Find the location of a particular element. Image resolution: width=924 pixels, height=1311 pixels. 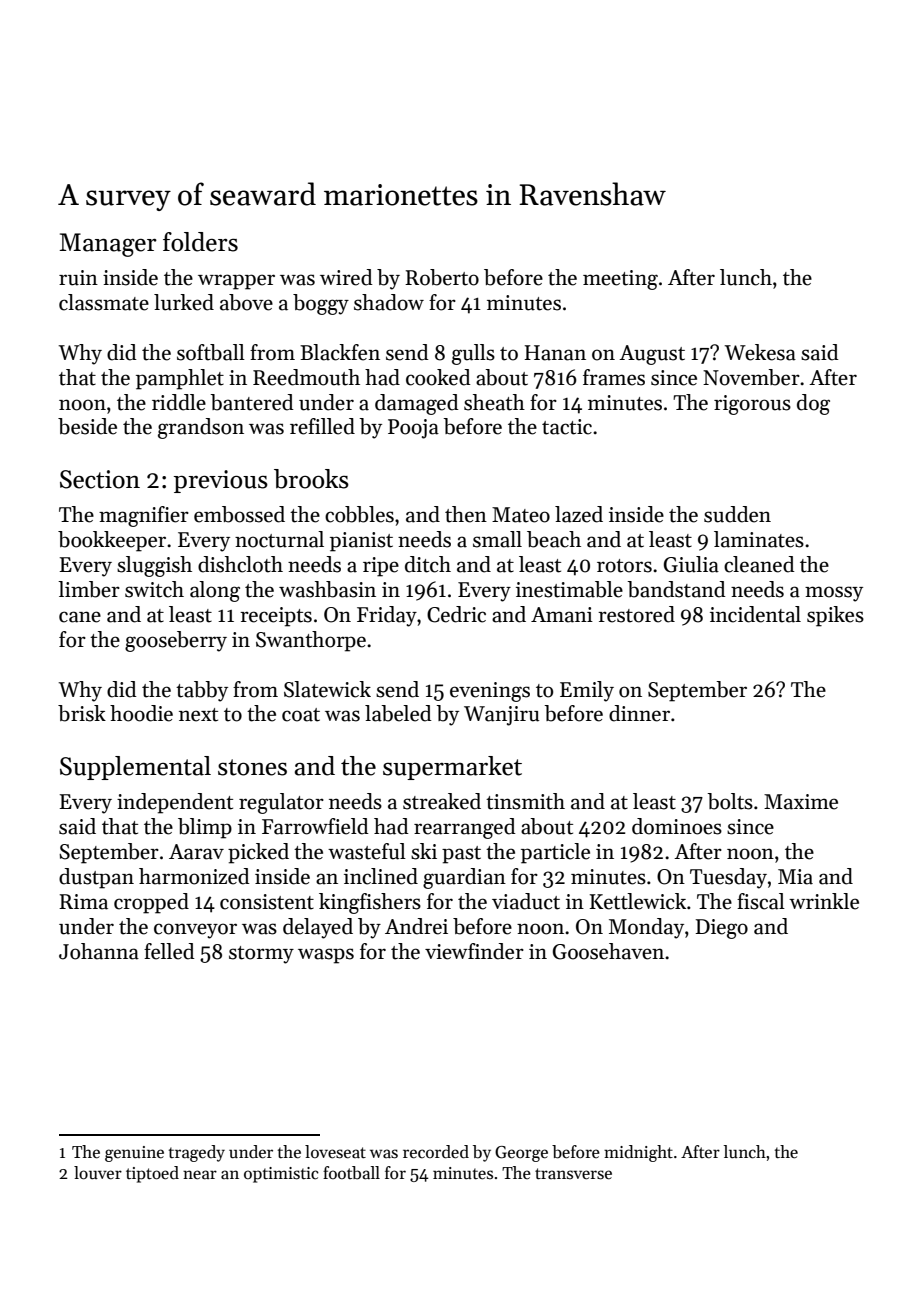

evenings is located at coordinates (490, 692).
